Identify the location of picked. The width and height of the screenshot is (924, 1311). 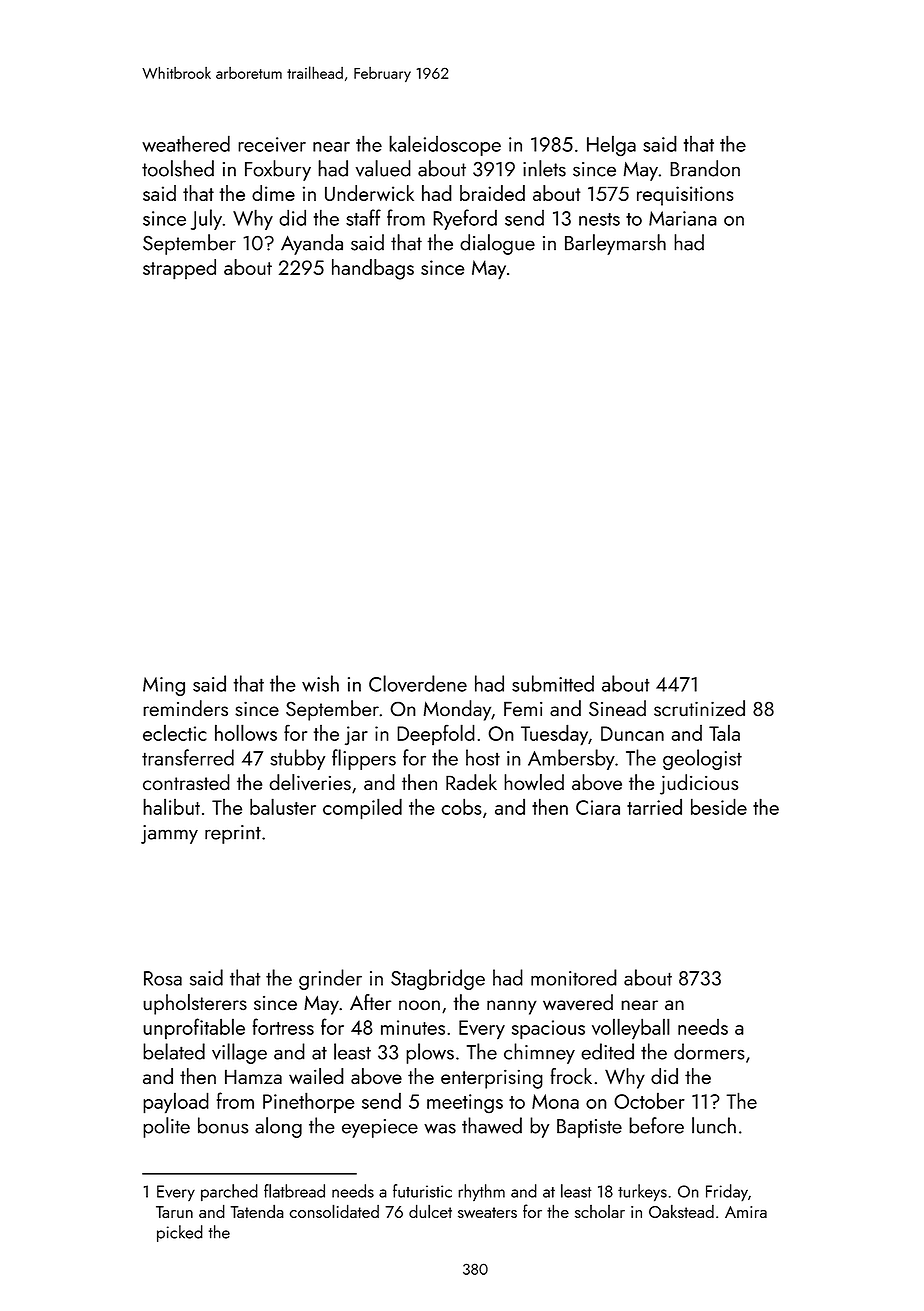
(180, 1233).
